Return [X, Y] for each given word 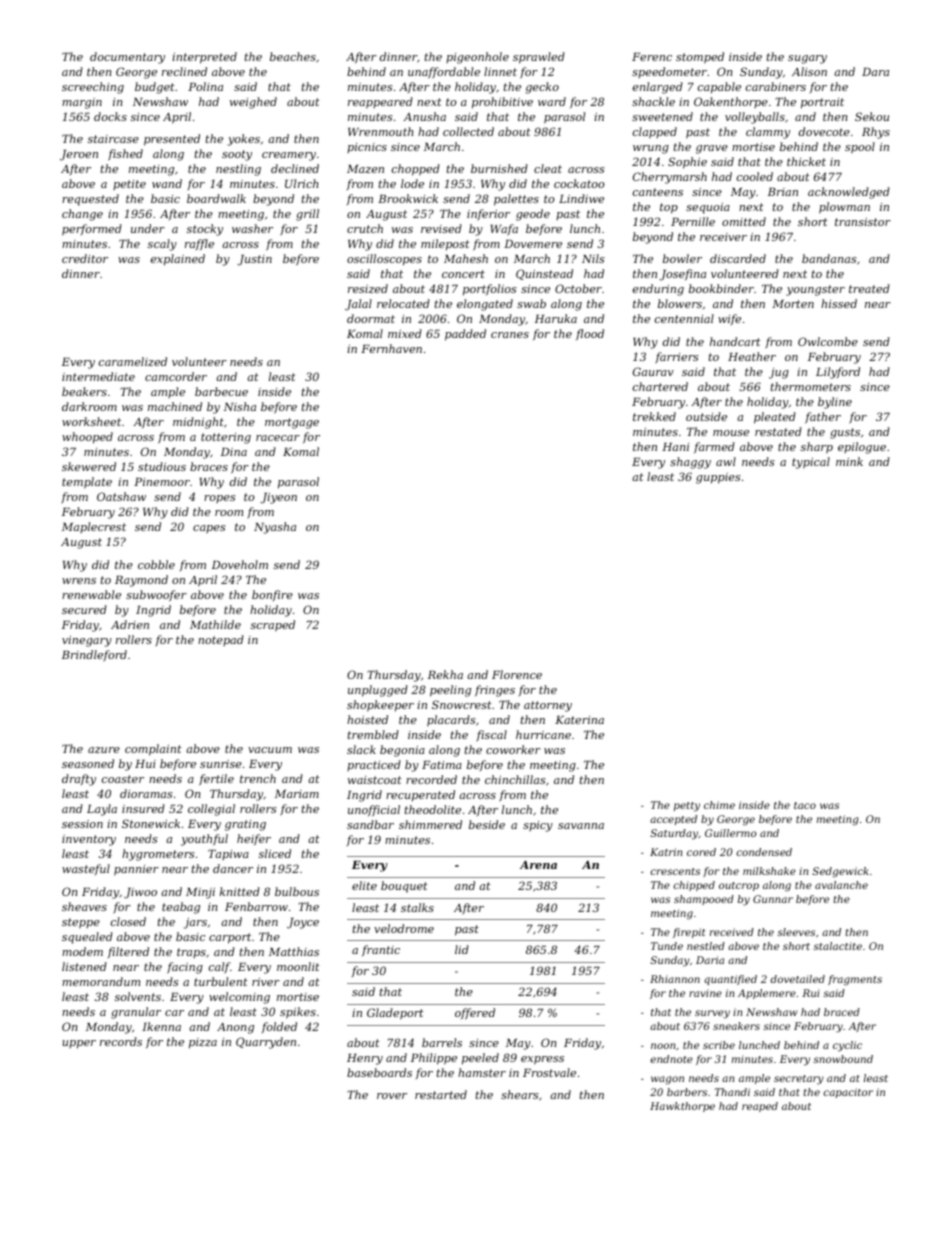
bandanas [829, 258]
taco [805, 805]
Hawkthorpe [682, 1107]
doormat [371, 318]
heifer [254, 839]
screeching [93, 88]
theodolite [433, 809]
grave [712, 149]
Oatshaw [121, 496]
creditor [85, 258]
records [121, 1041]
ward [552, 101]
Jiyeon [278, 498]
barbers [687, 1092]
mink [849, 461]
